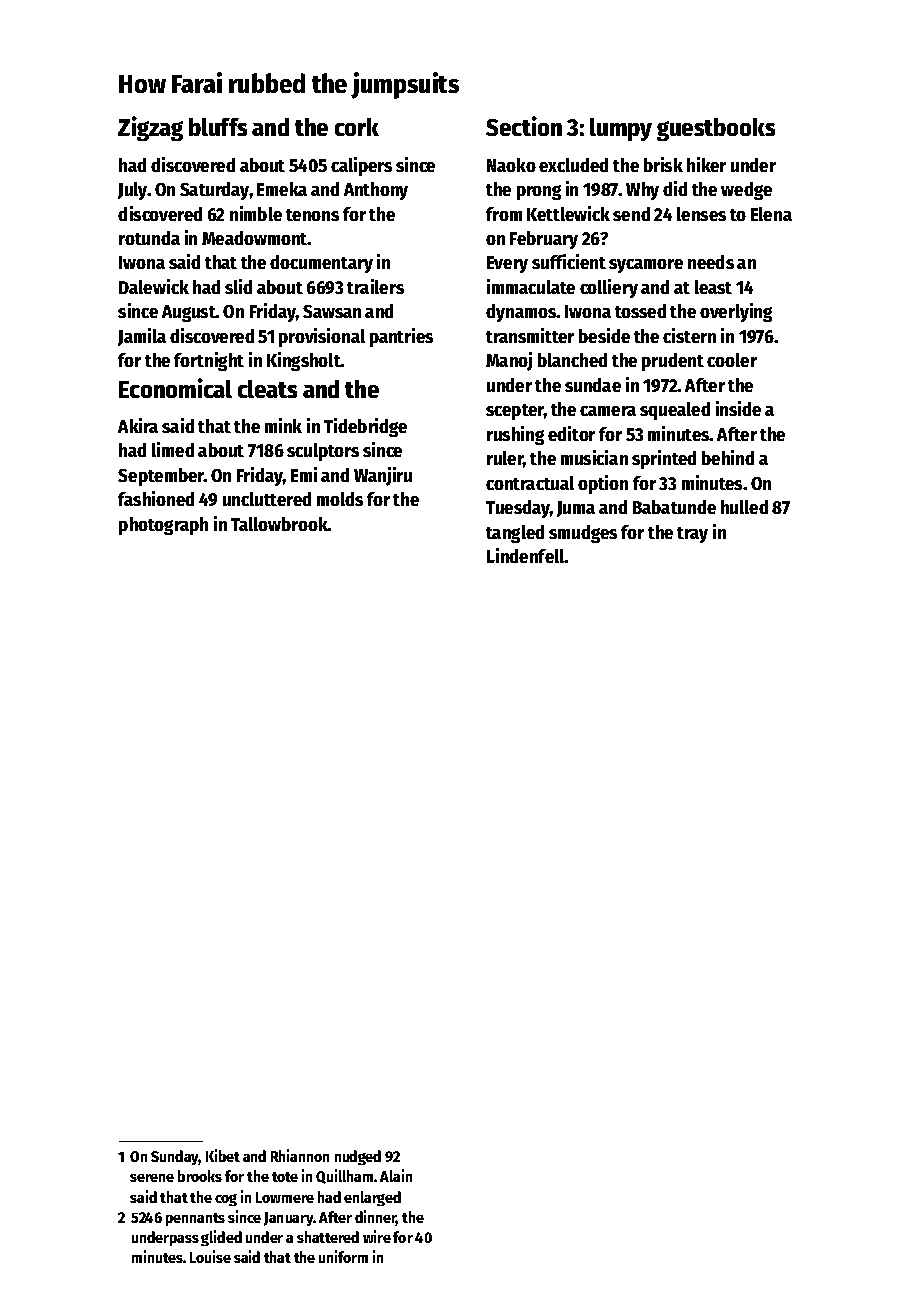 The image size is (924, 1314). Describe the element at coordinates (526, 555) in the screenshot. I see `Lindenfell` at that location.
